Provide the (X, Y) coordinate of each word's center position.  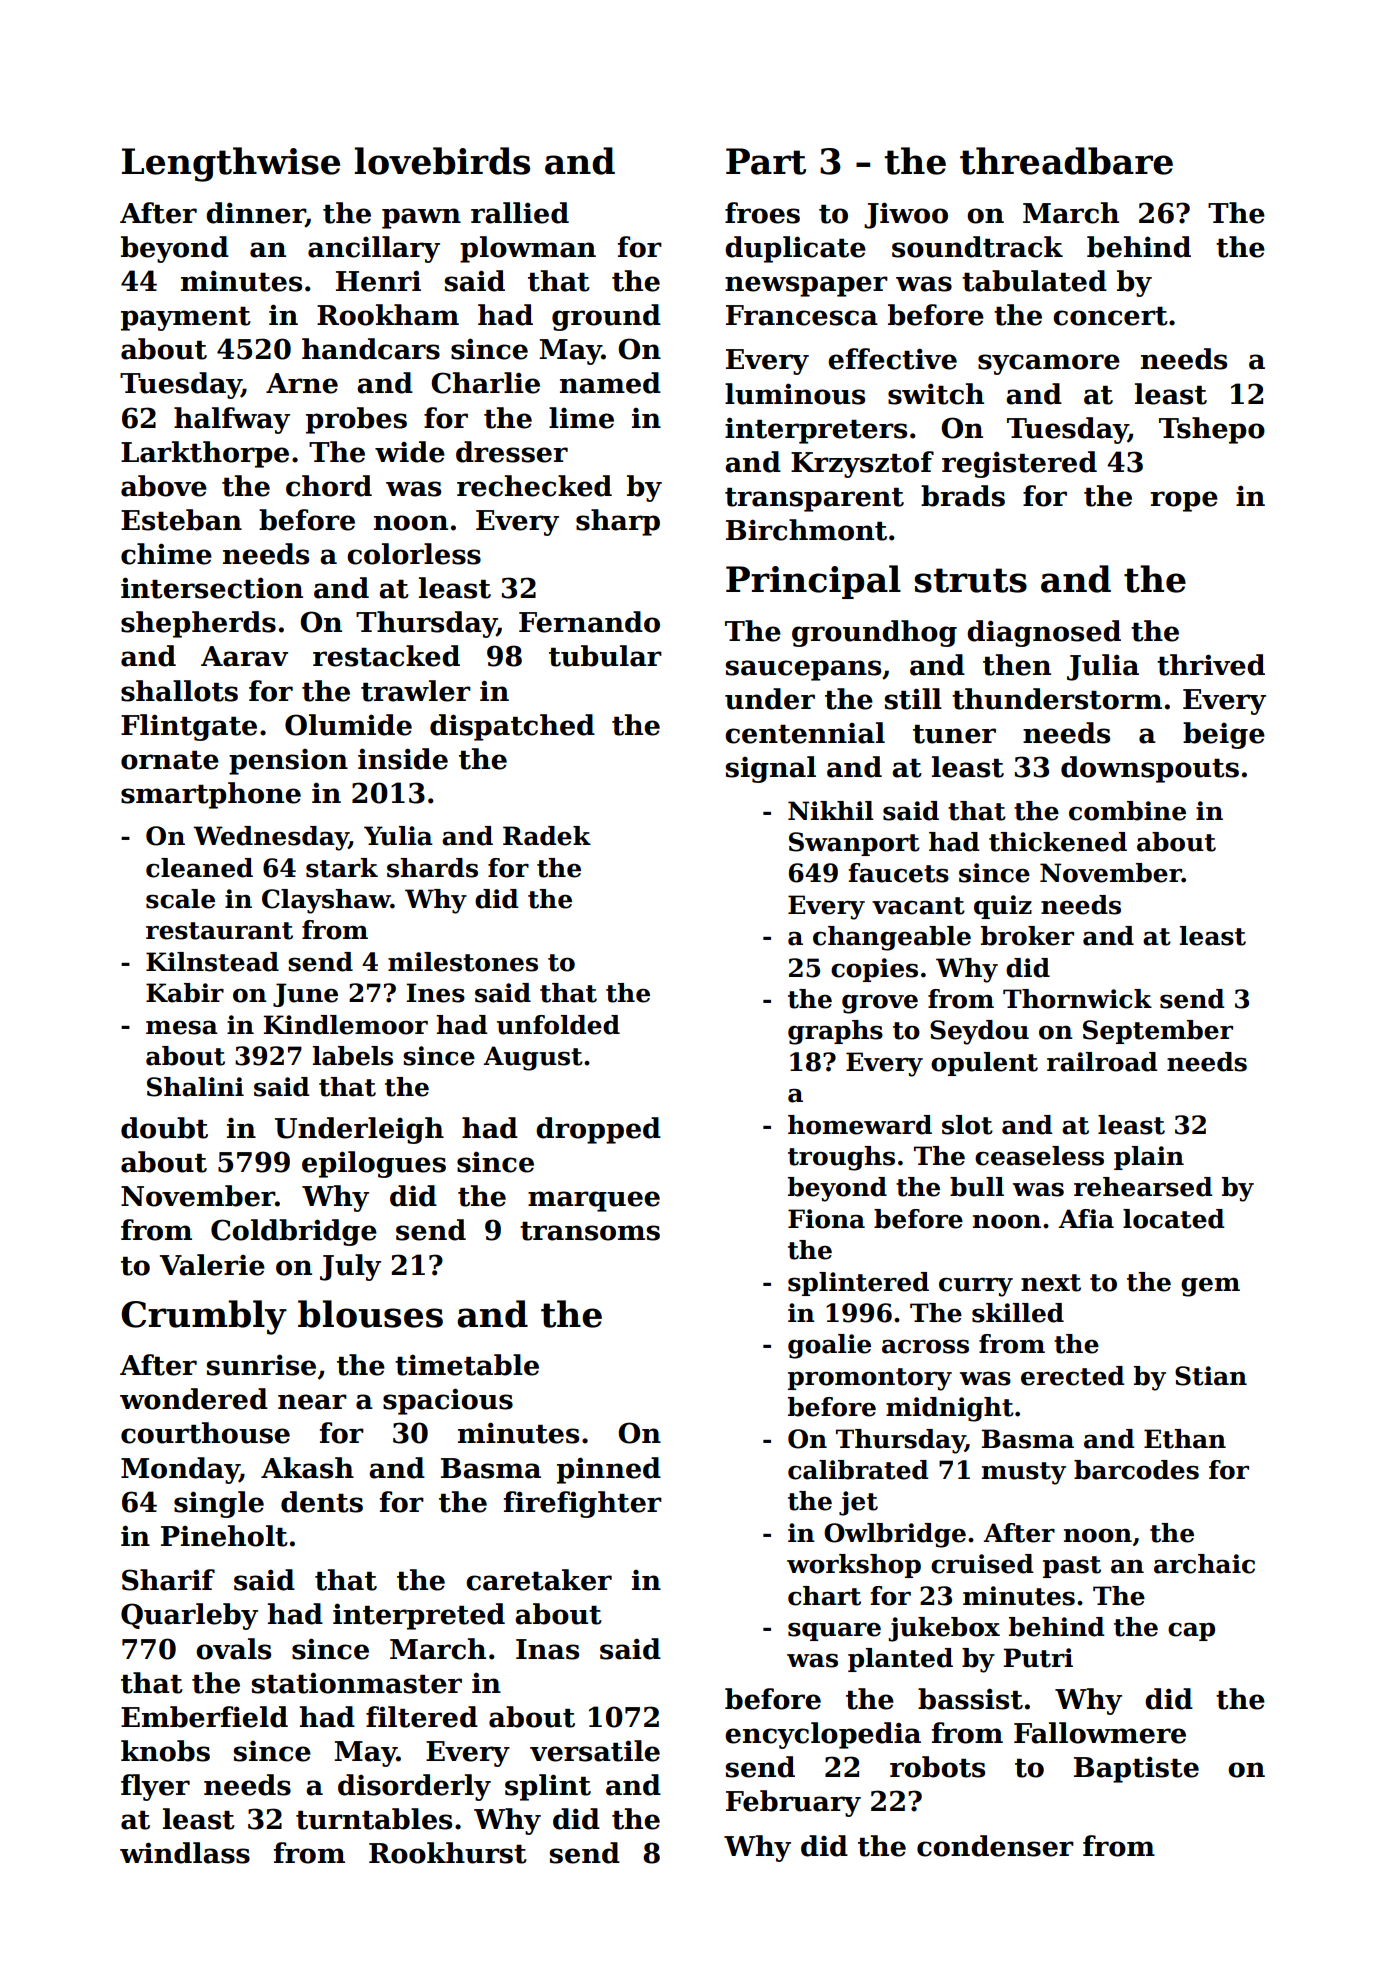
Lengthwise (231, 164)
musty (1024, 1473)
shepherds (198, 624)
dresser (512, 452)
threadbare (1066, 161)
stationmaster (357, 1683)
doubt (164, 1128)
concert (1110, 316)
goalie (829, 1346)
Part (766, 161)
